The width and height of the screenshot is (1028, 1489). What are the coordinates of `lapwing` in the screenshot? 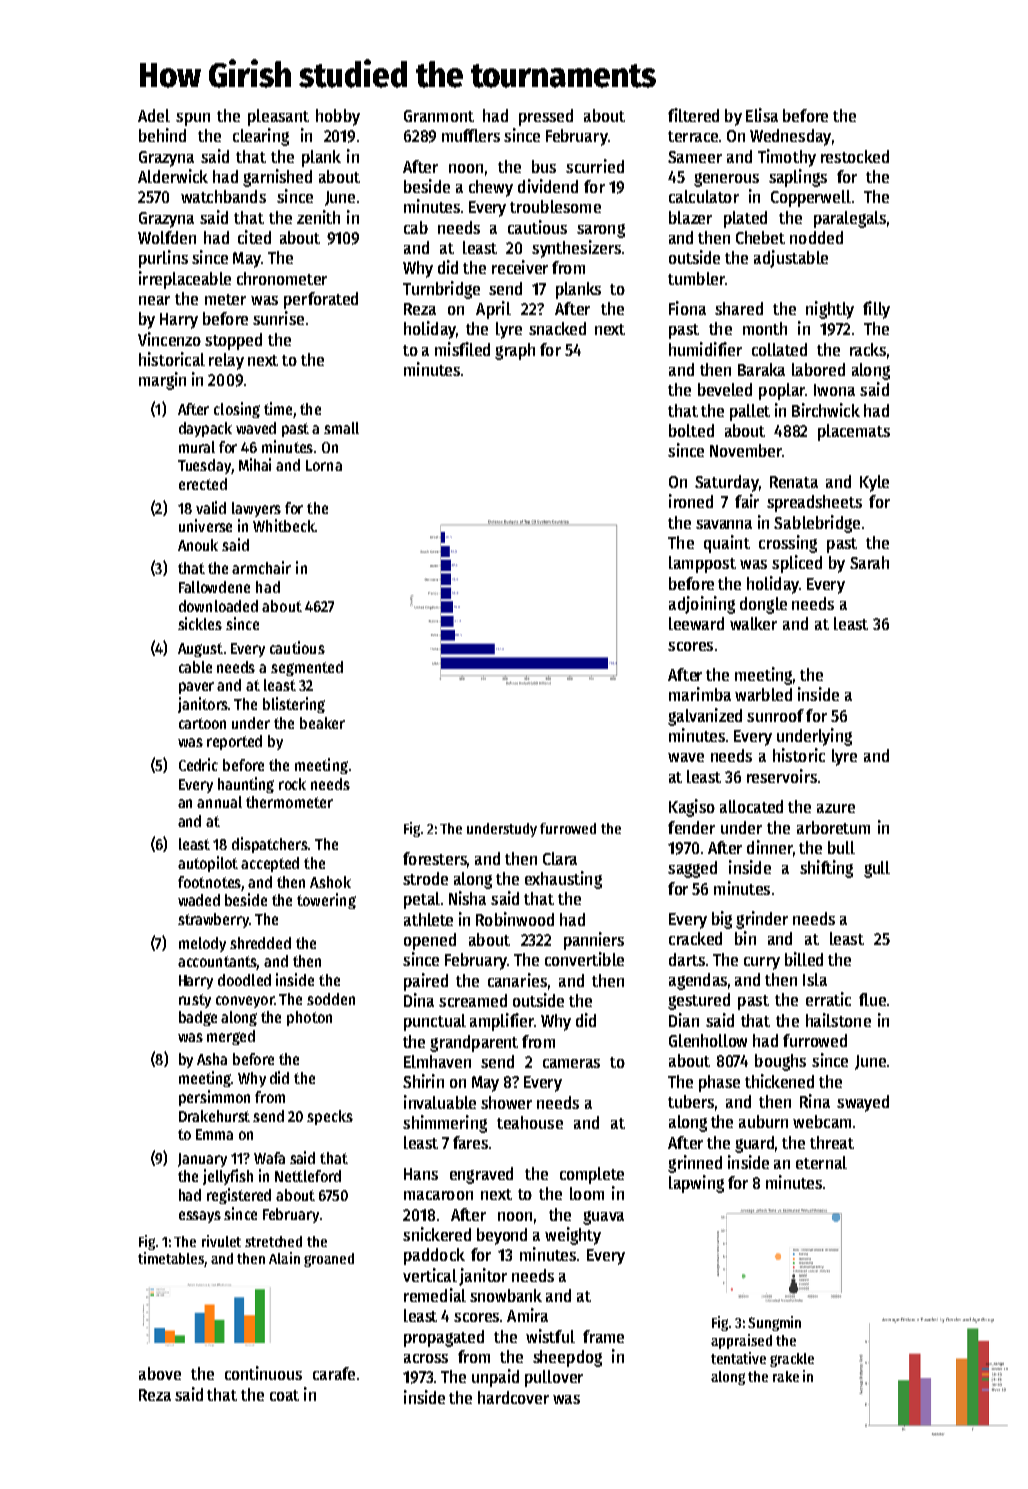 It's located at (696, 1184).
